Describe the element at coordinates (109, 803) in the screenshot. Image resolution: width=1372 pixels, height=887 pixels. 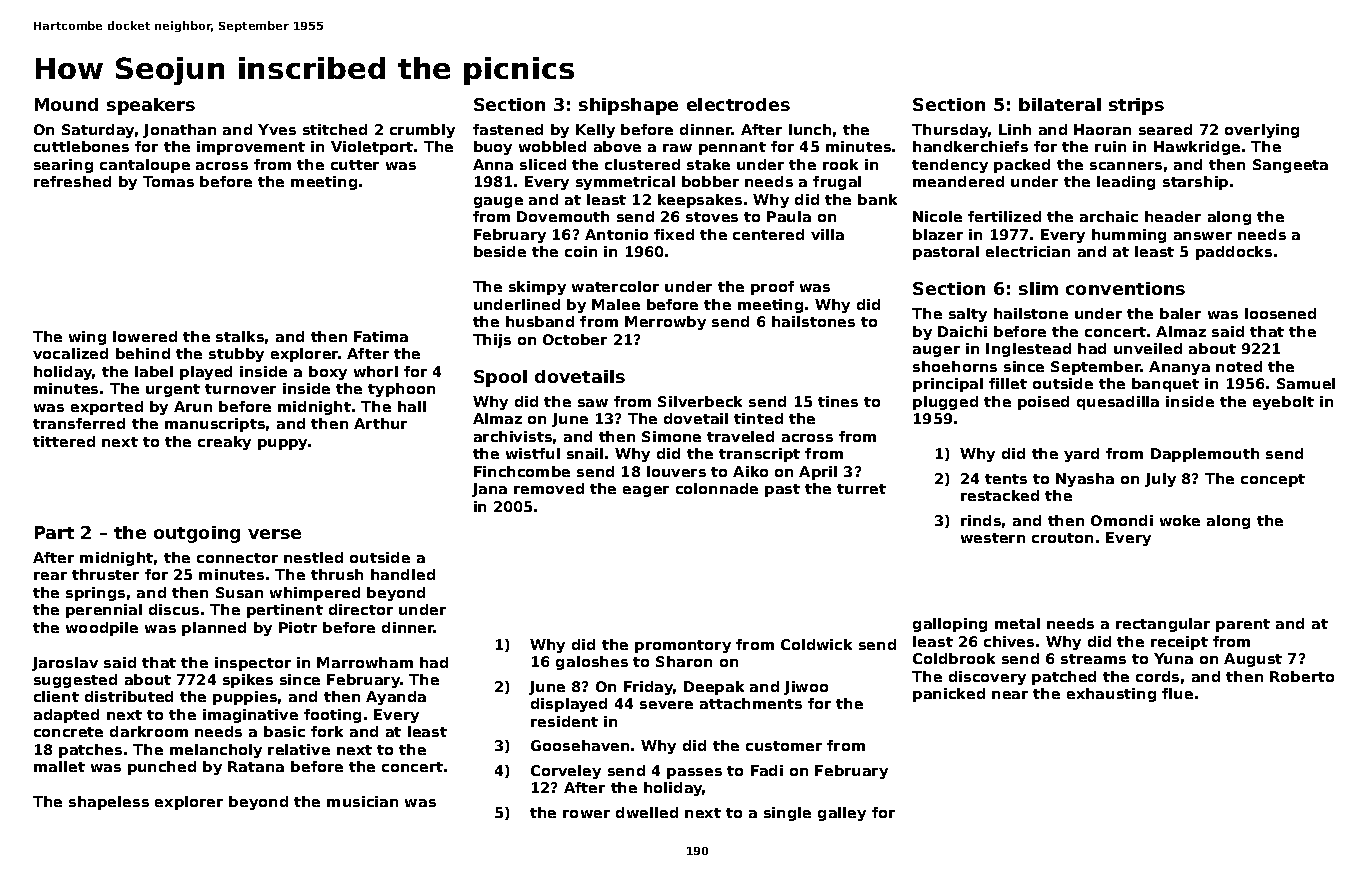
I see `shapeless` at that location.
